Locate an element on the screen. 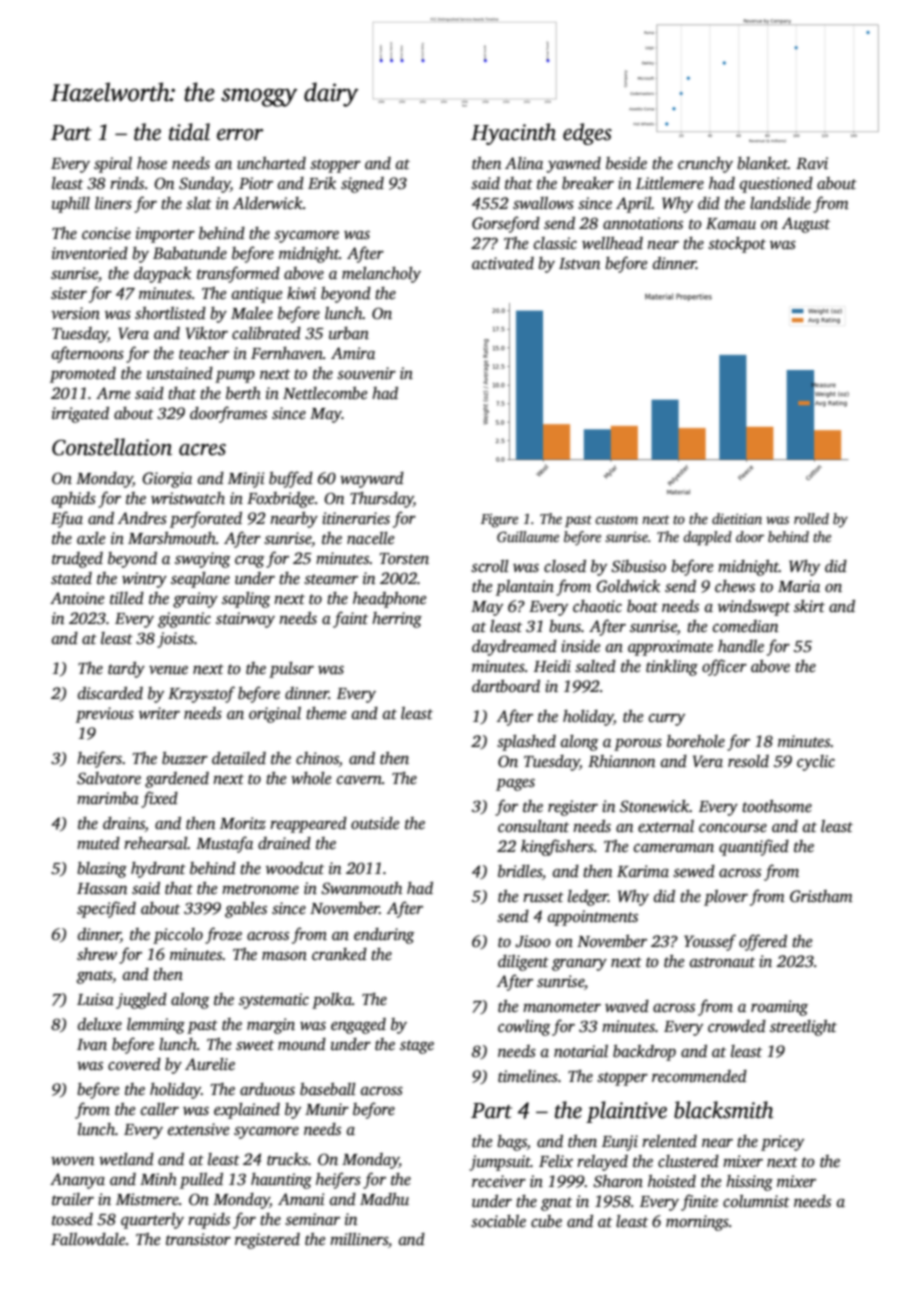 The width and height of the screenshot is (908, 1316). Jisoo is located at coordinates (532, 941).
